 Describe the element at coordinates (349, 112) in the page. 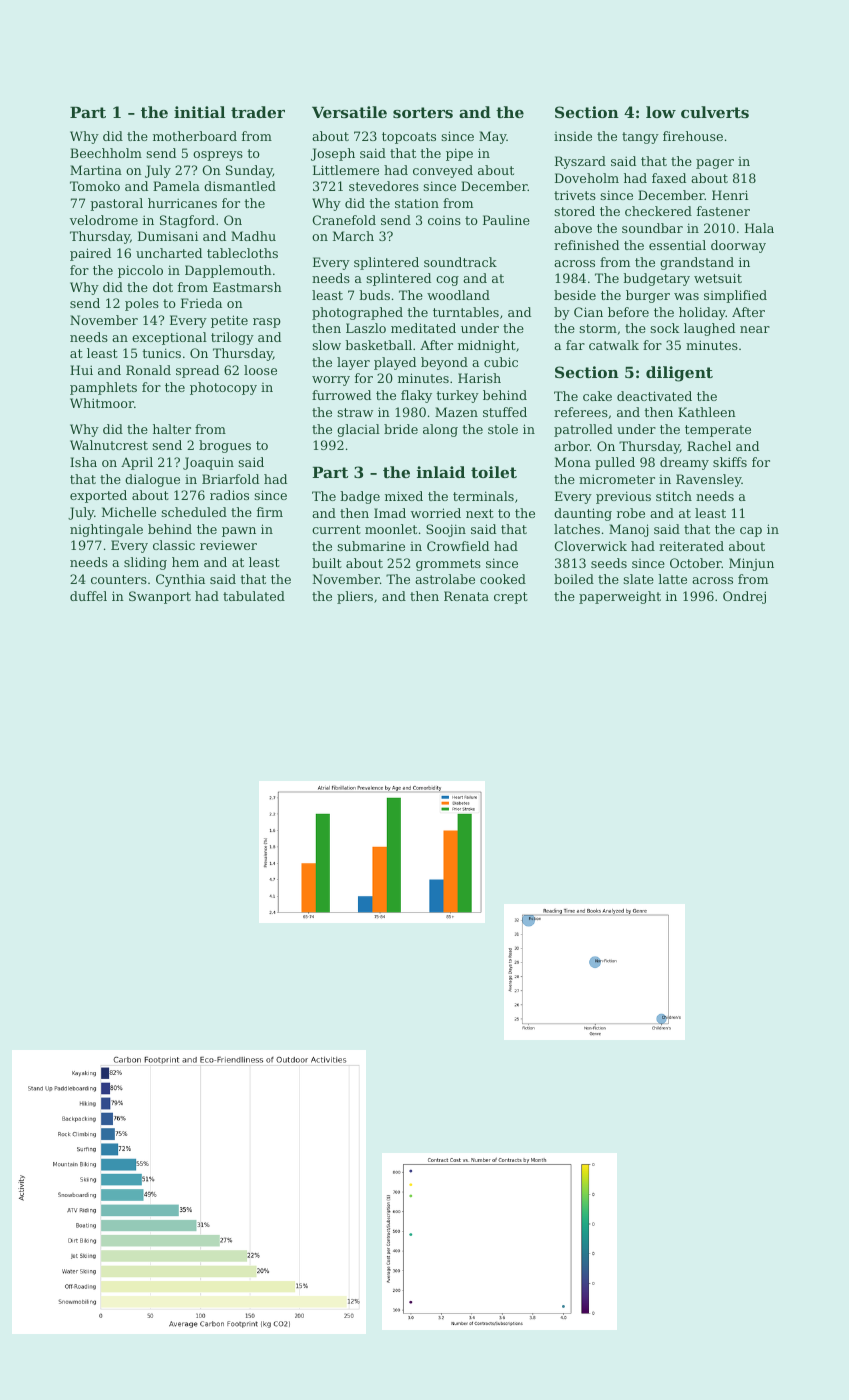

I see `Versatile` at that location.
